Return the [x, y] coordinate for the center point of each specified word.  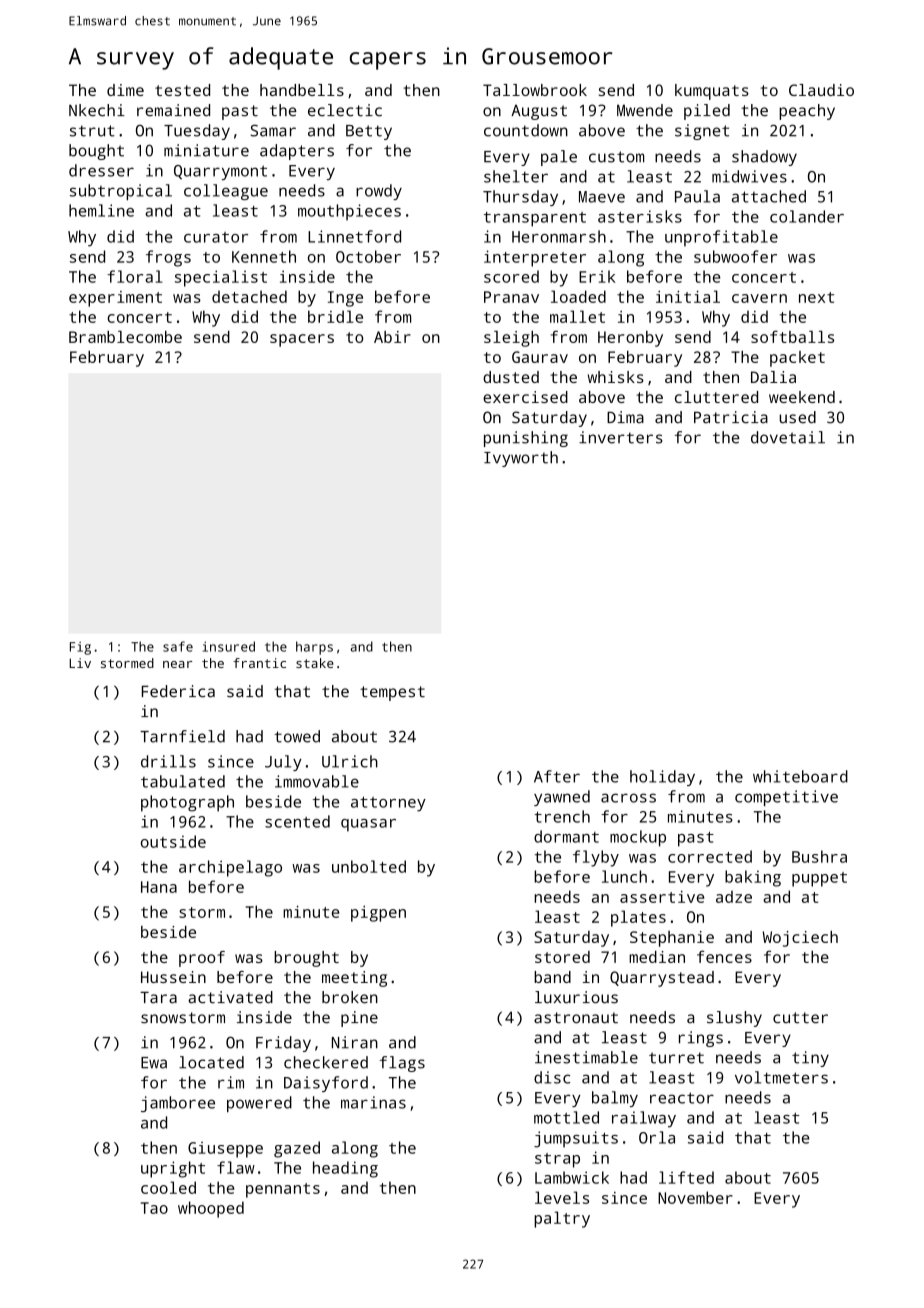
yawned [562, 798]
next [816, 297]
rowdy [379, 192]
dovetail [788, 437]
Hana [159, 887]
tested [182, 90]
